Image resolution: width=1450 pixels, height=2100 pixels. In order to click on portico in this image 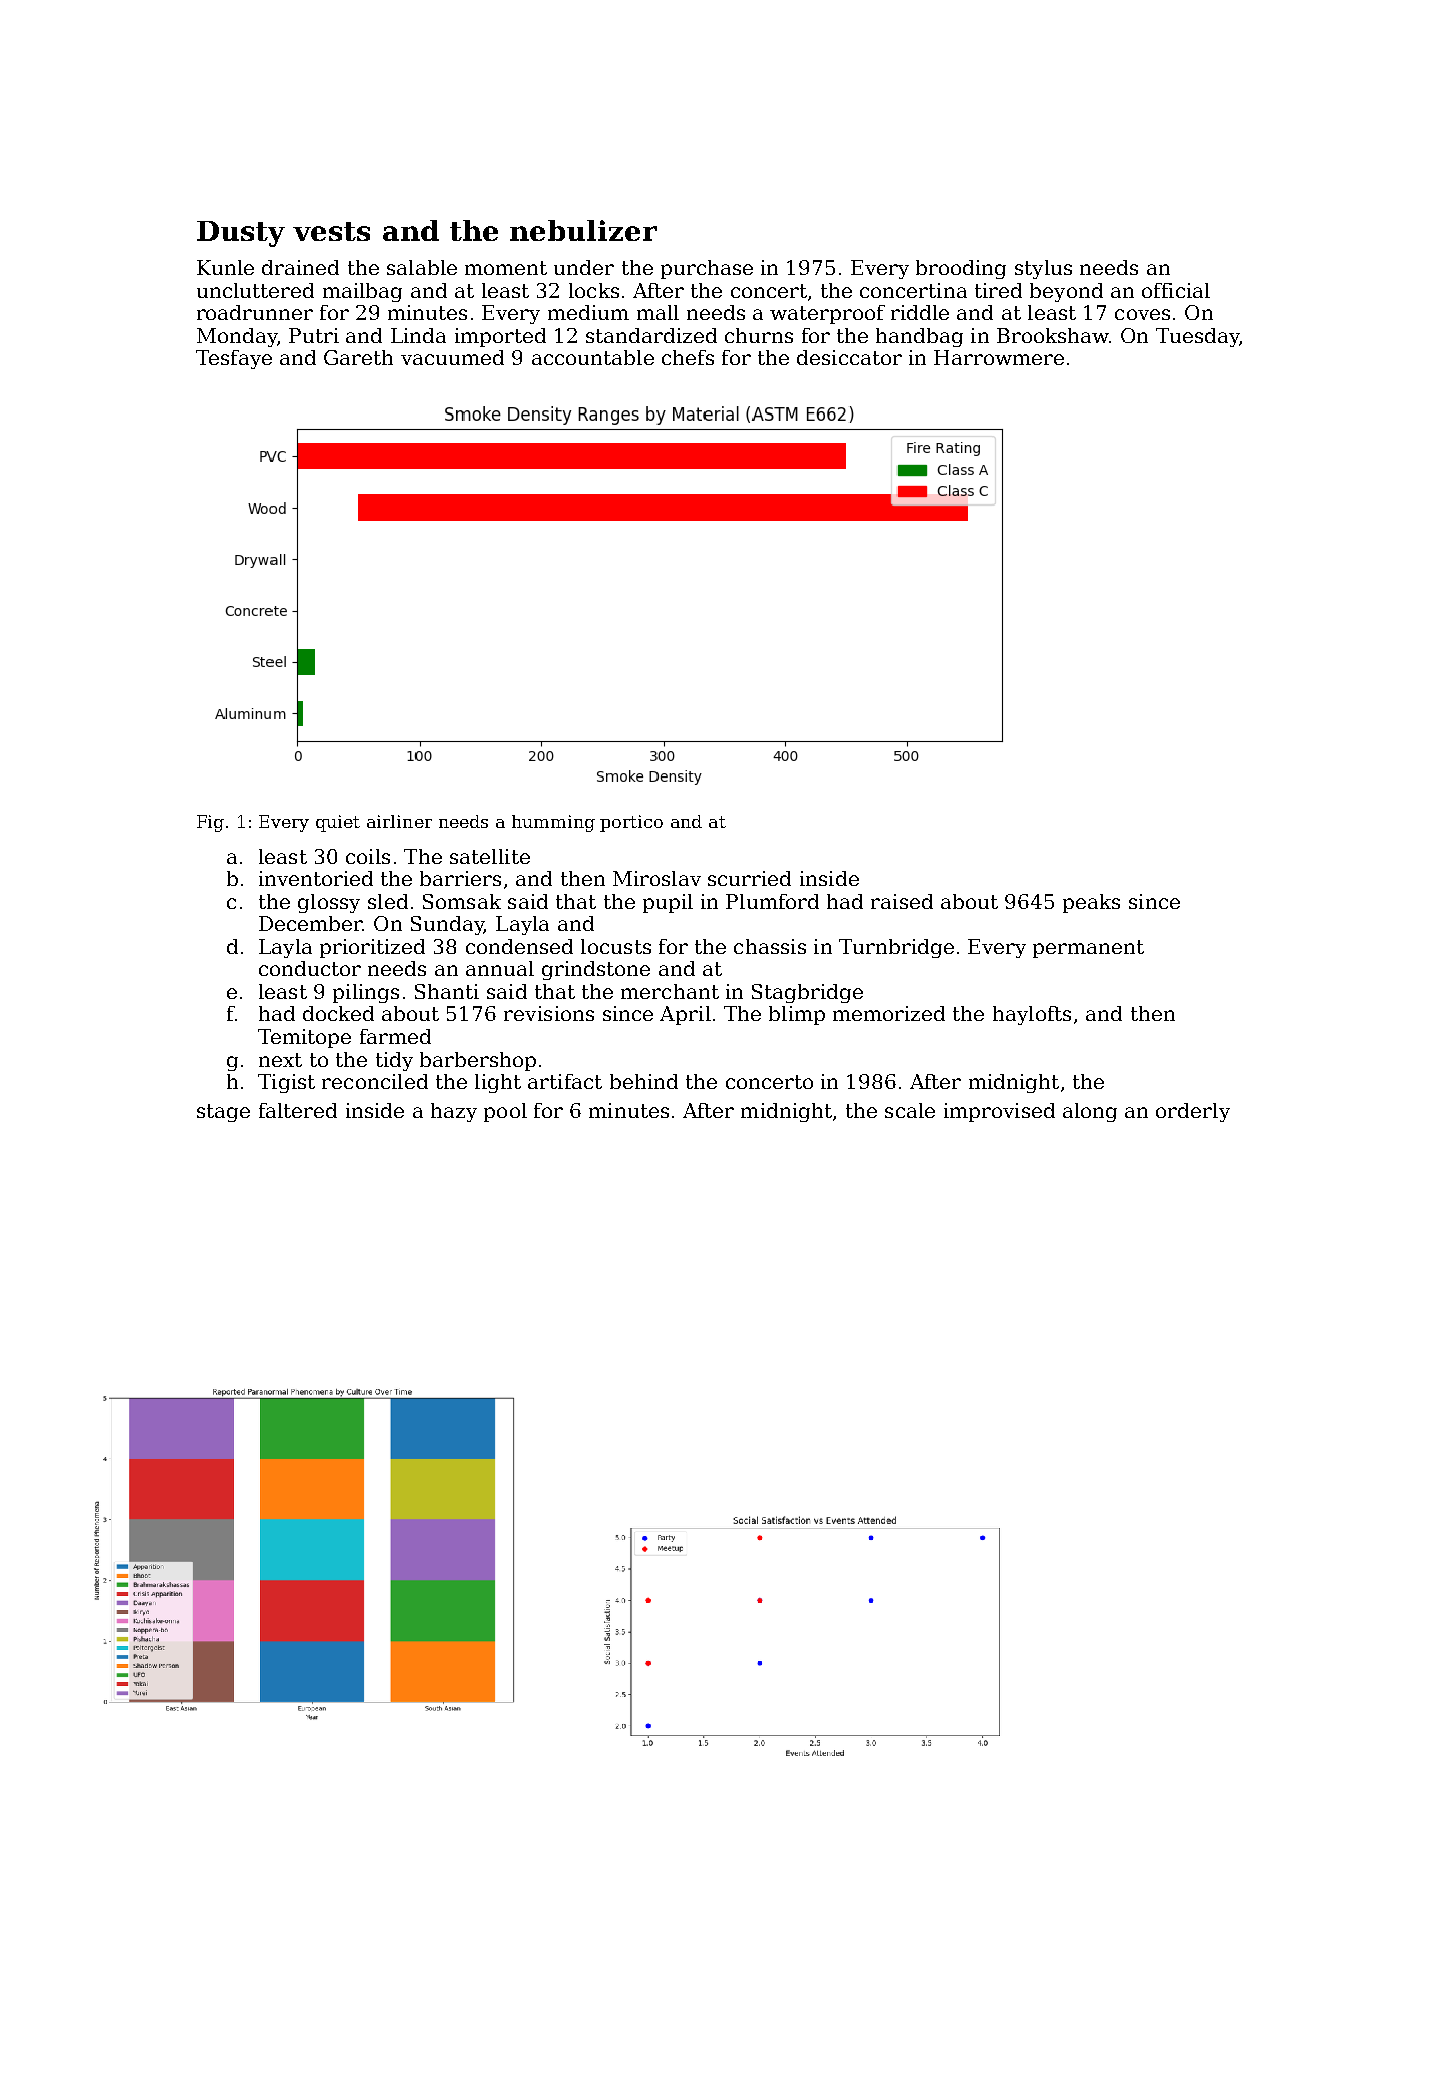, I will do `click(631, 823)`.
